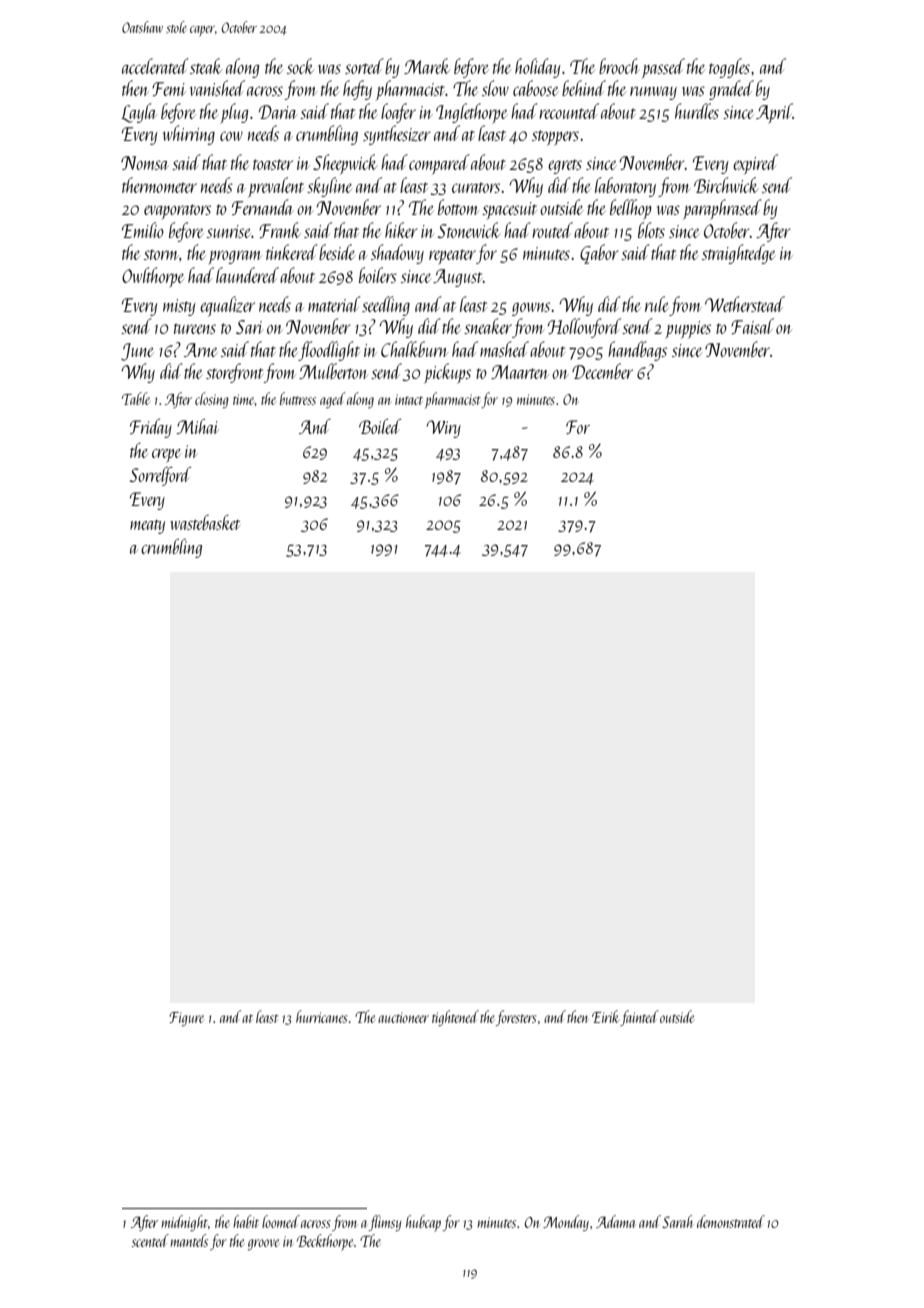 This screenshot has height=1308, width=924. What do you see at coordinates (444, 429) in the screenshot?
I see `Wiry` at bounding box center [444, 429].
